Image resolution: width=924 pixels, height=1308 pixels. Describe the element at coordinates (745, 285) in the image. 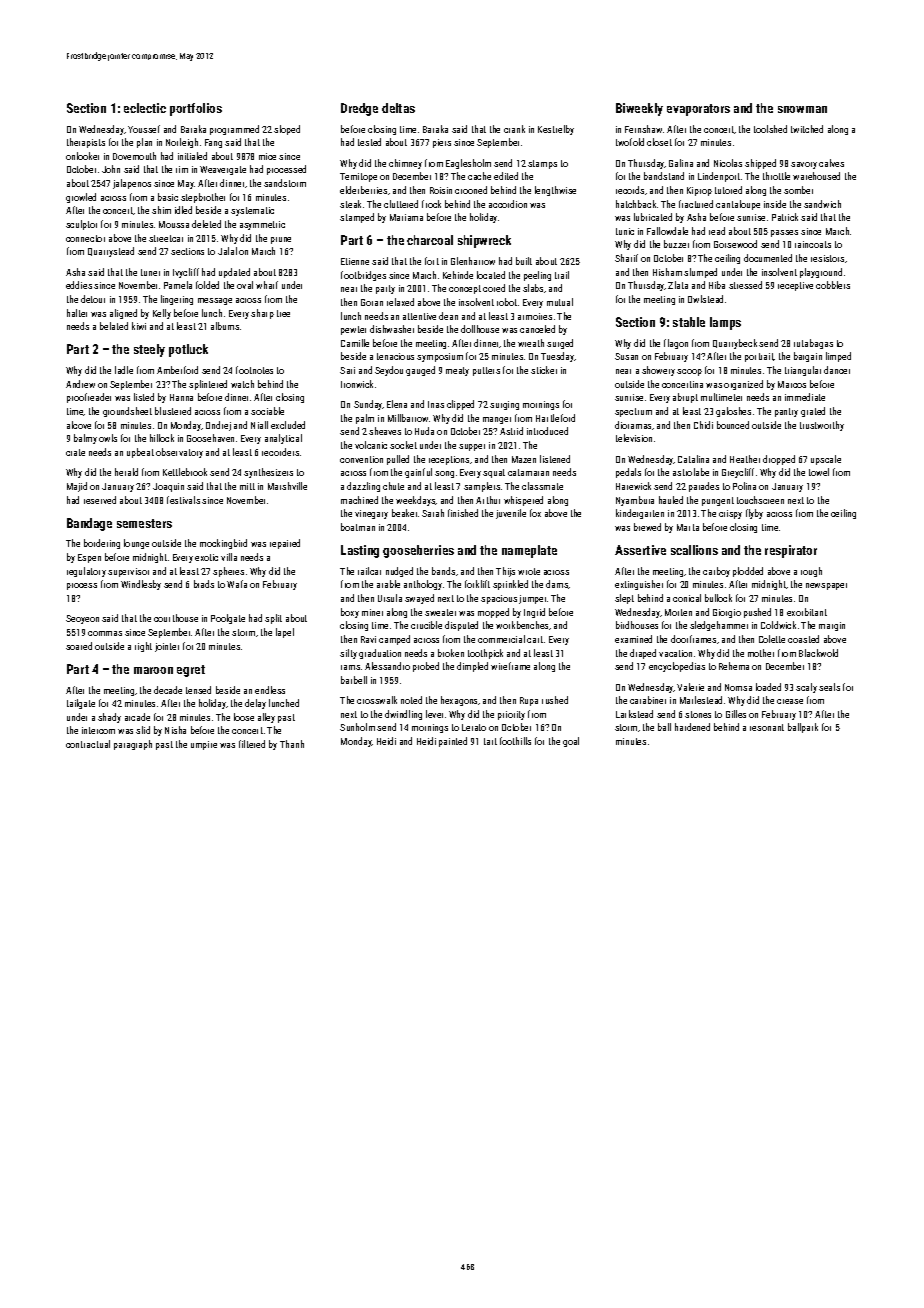

I see `stressed` at that location.
